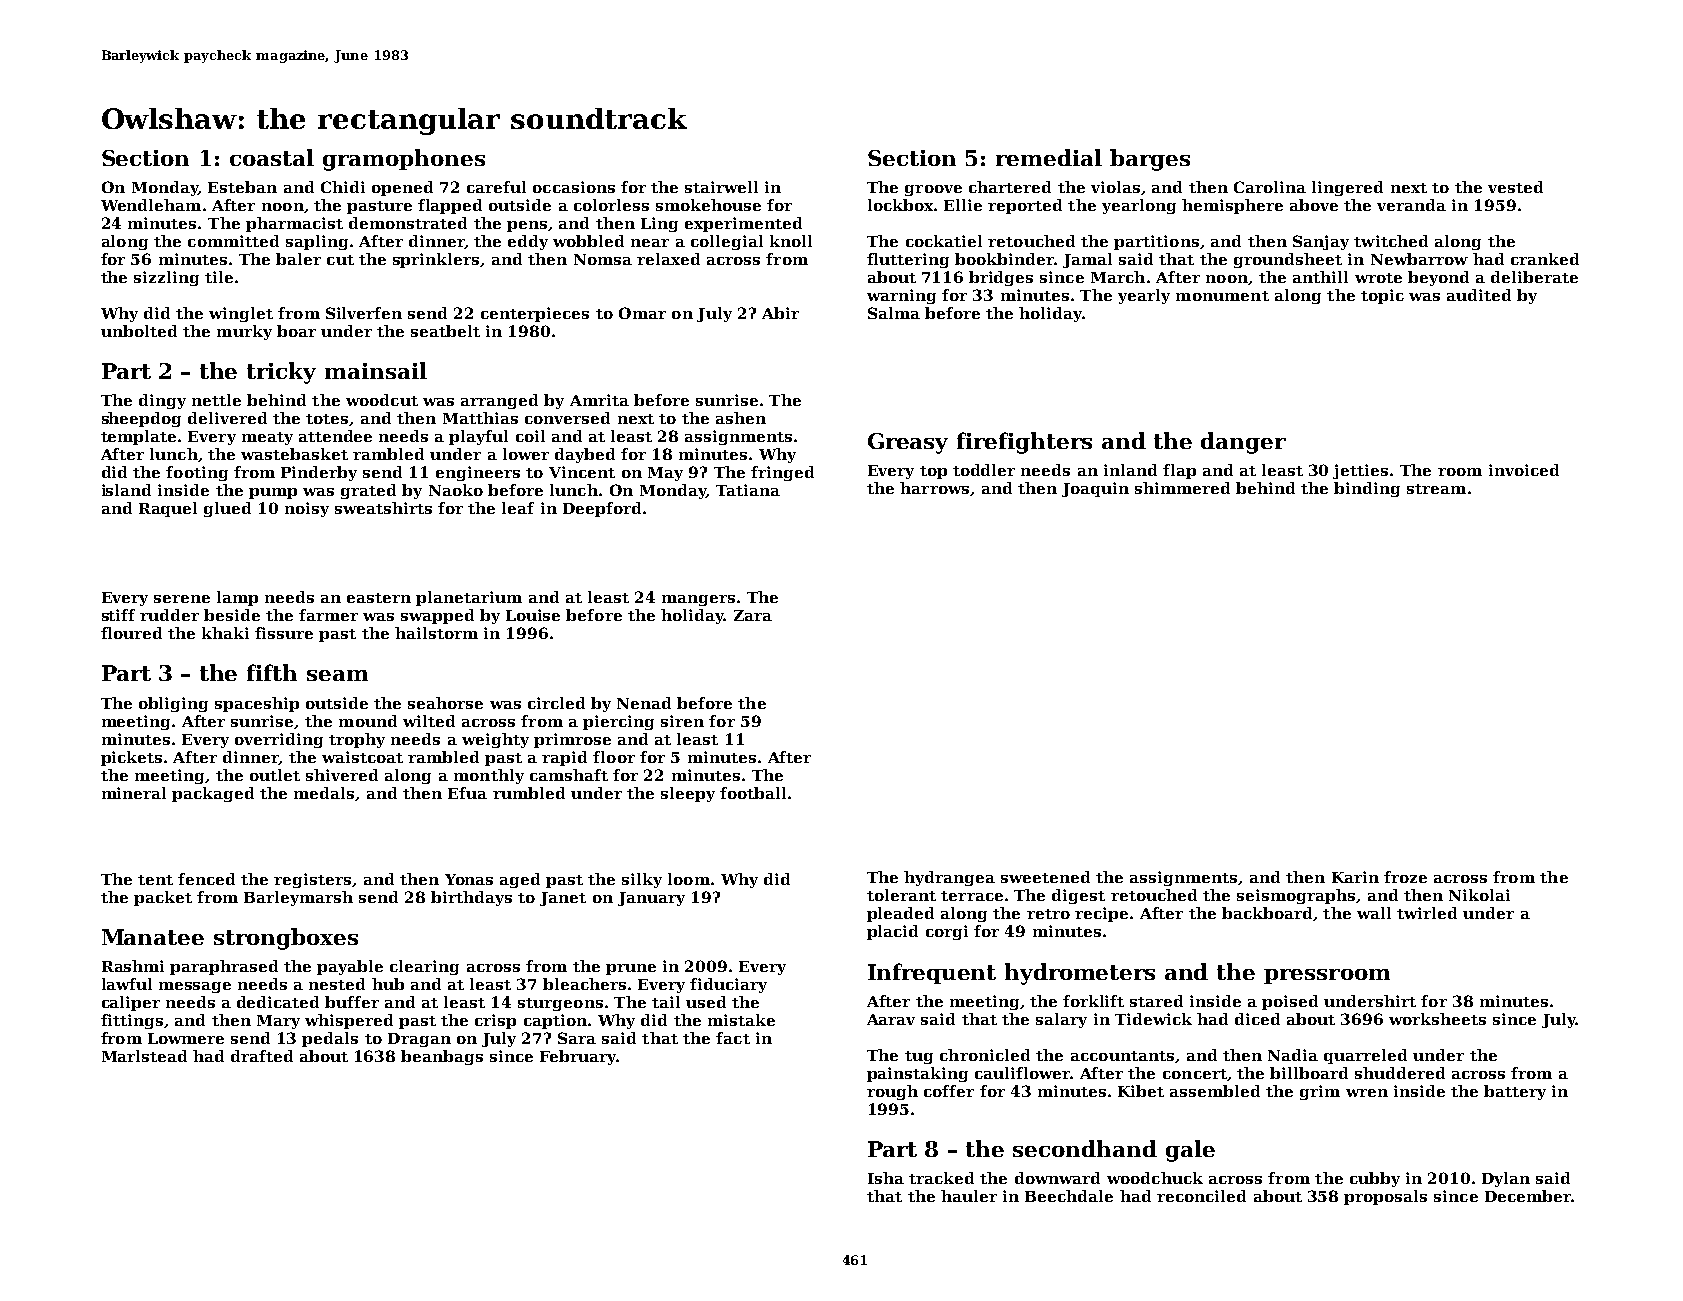  I want to click on Marlstead, so click(144, 1056).
